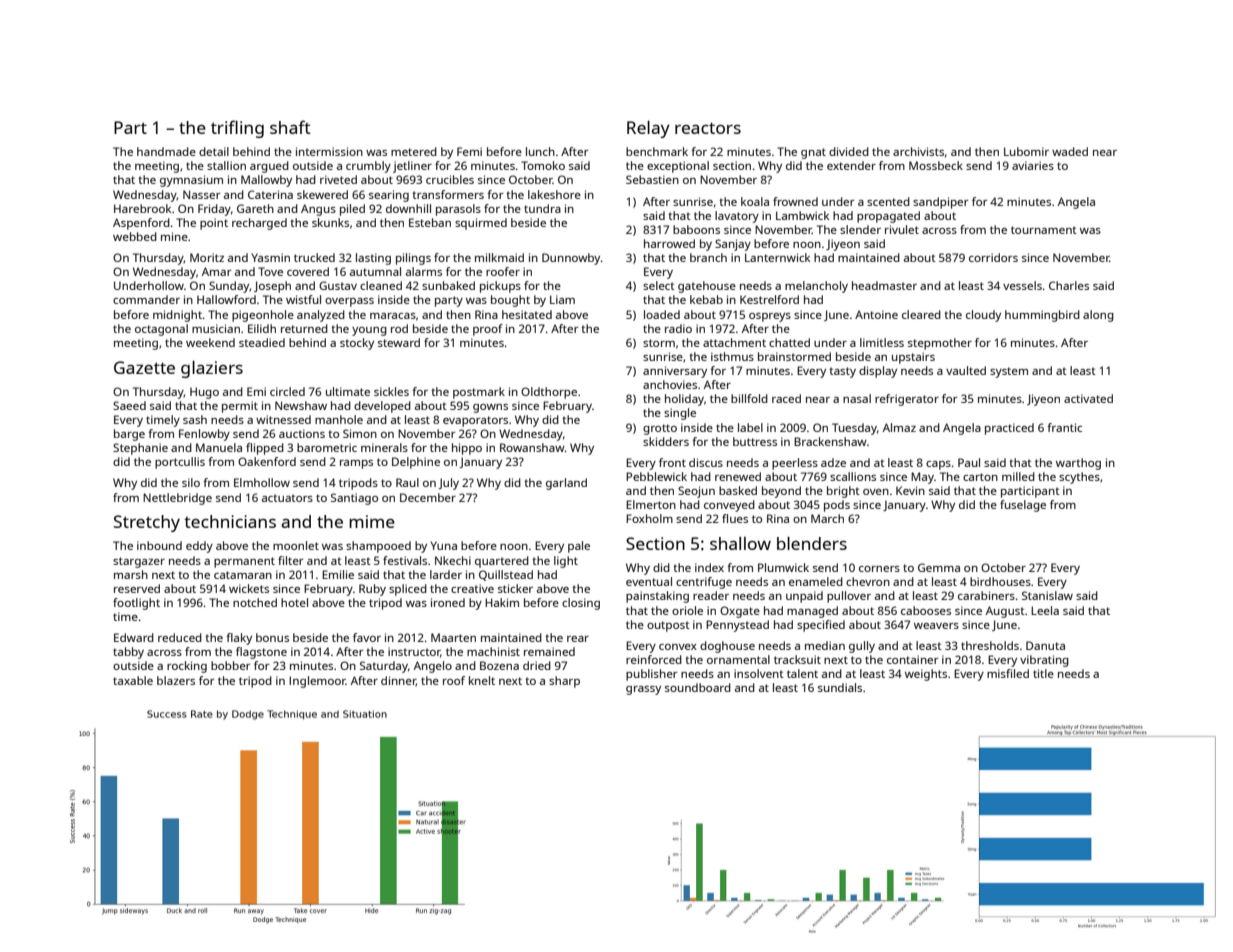 This document has width=1233, height=952. I want to click on silo, so click(191, 482).
